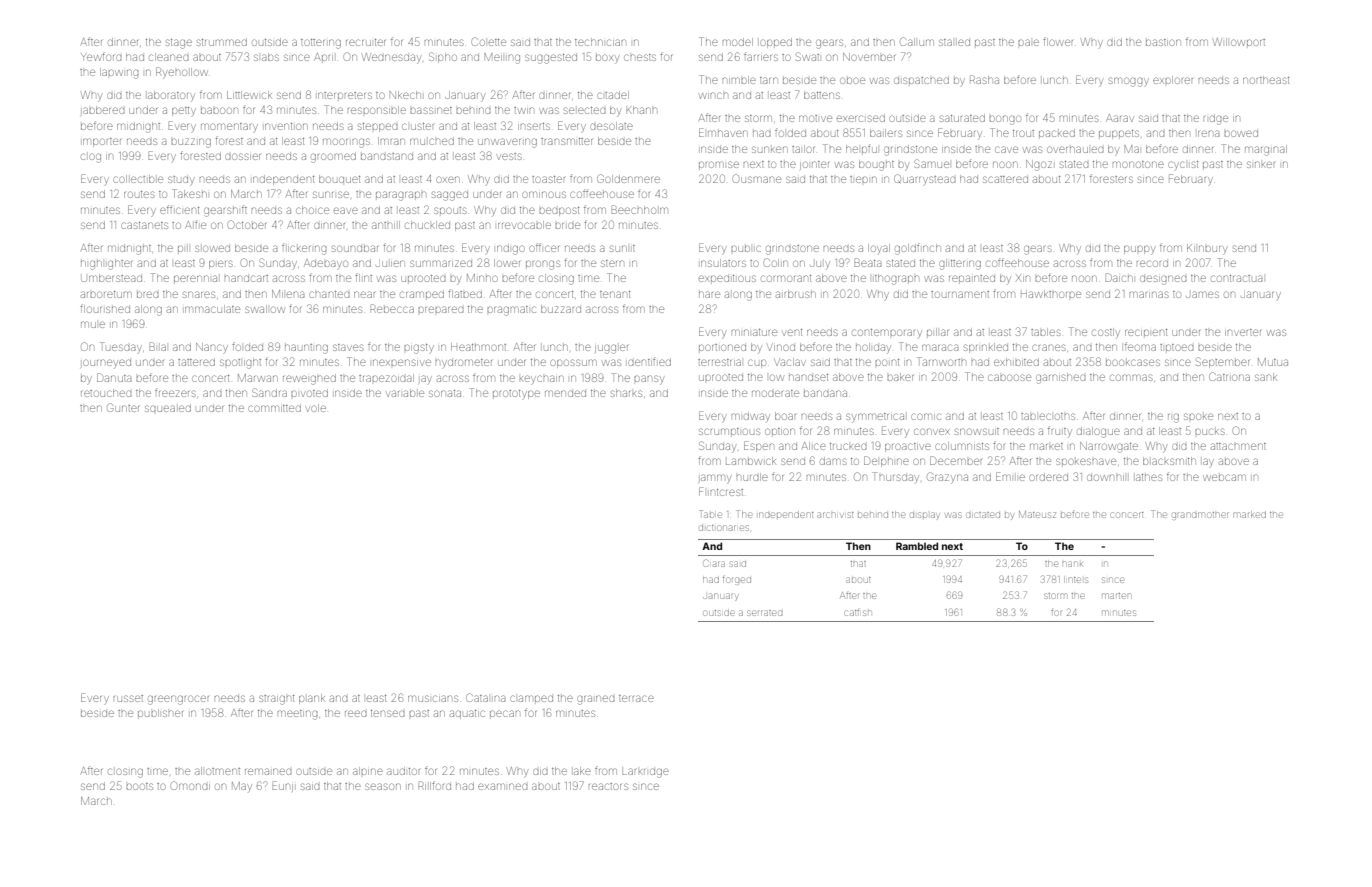  What do you see at coordinates (825, 393) in the document?
I see `bandana` at bounding box center [825, 393].
